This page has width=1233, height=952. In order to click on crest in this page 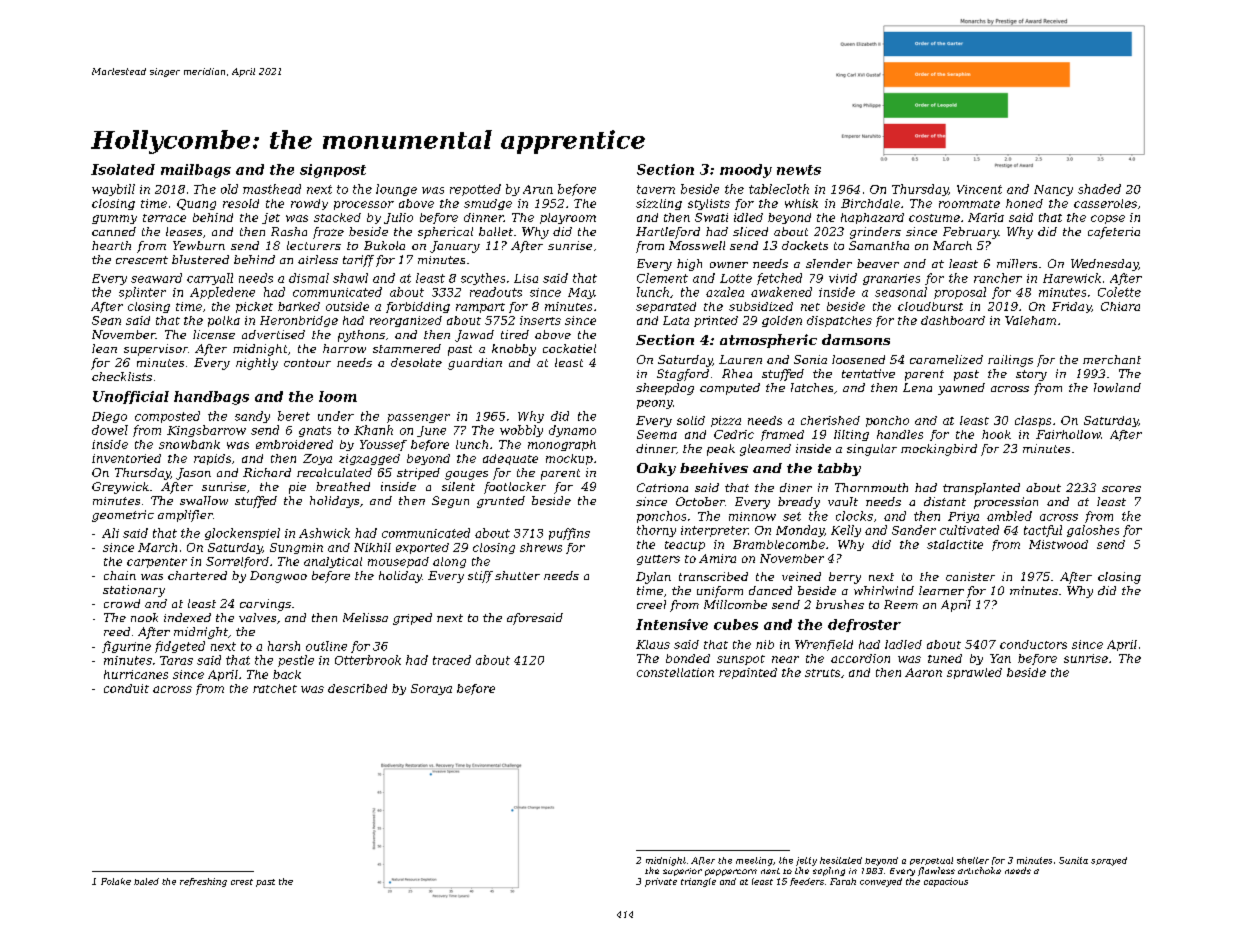, I will do `click(242, 882)`.
